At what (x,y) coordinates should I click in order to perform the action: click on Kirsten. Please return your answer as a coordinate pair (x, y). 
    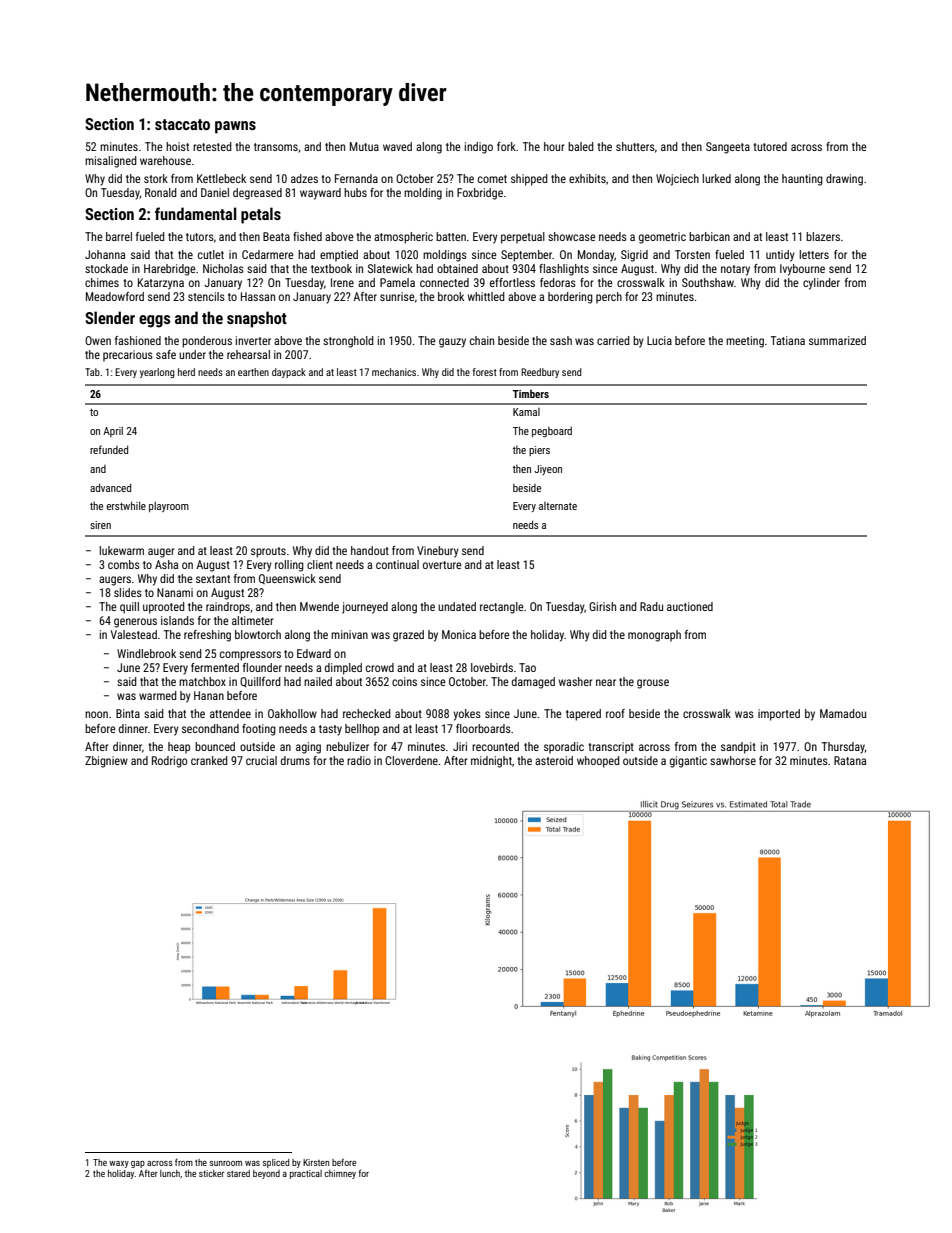
    Looking at the image, I should click on (316, 1162).
